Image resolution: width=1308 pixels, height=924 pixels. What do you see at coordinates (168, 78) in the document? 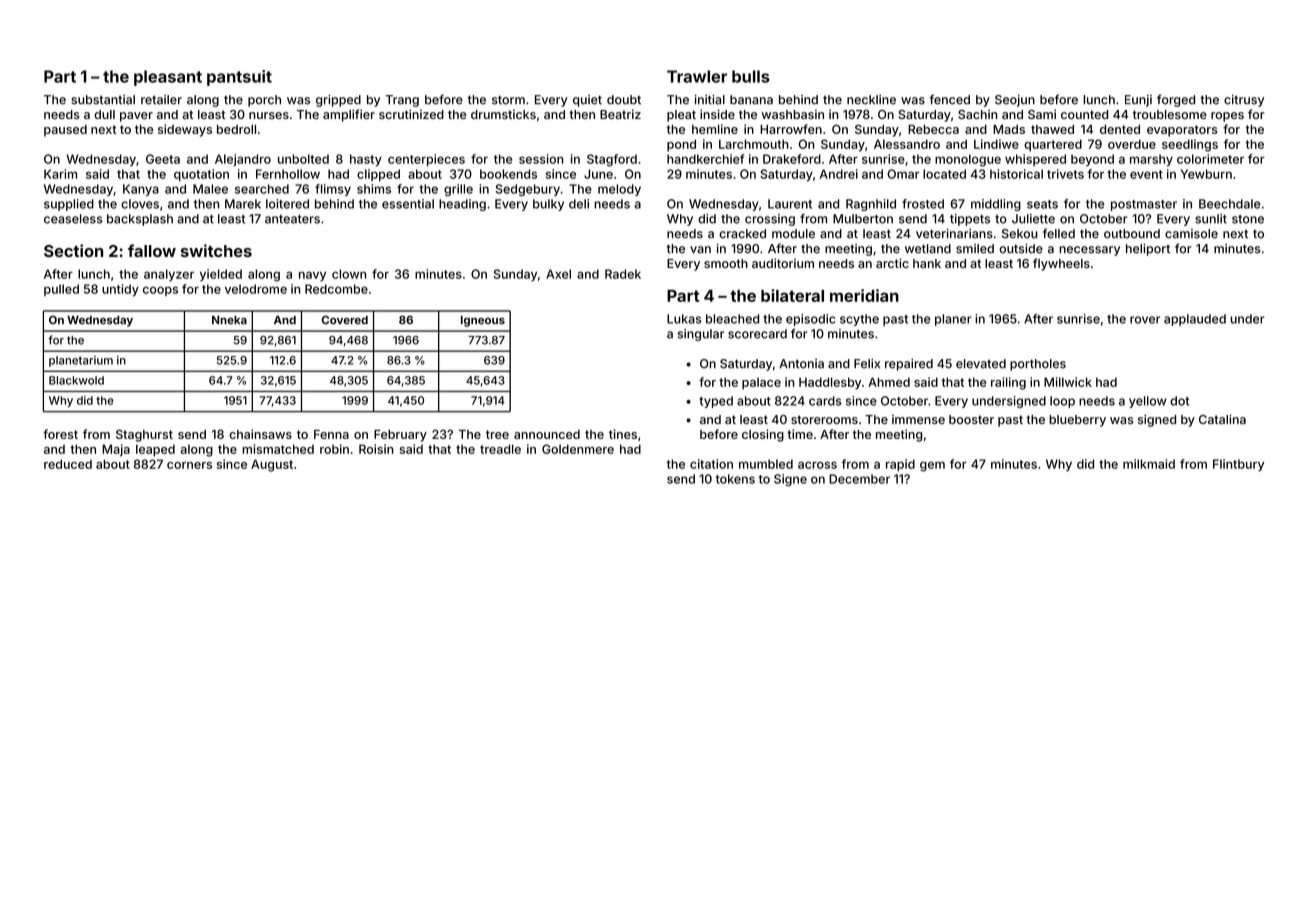
I see `pleasant` at bounding box center [168, 78].
